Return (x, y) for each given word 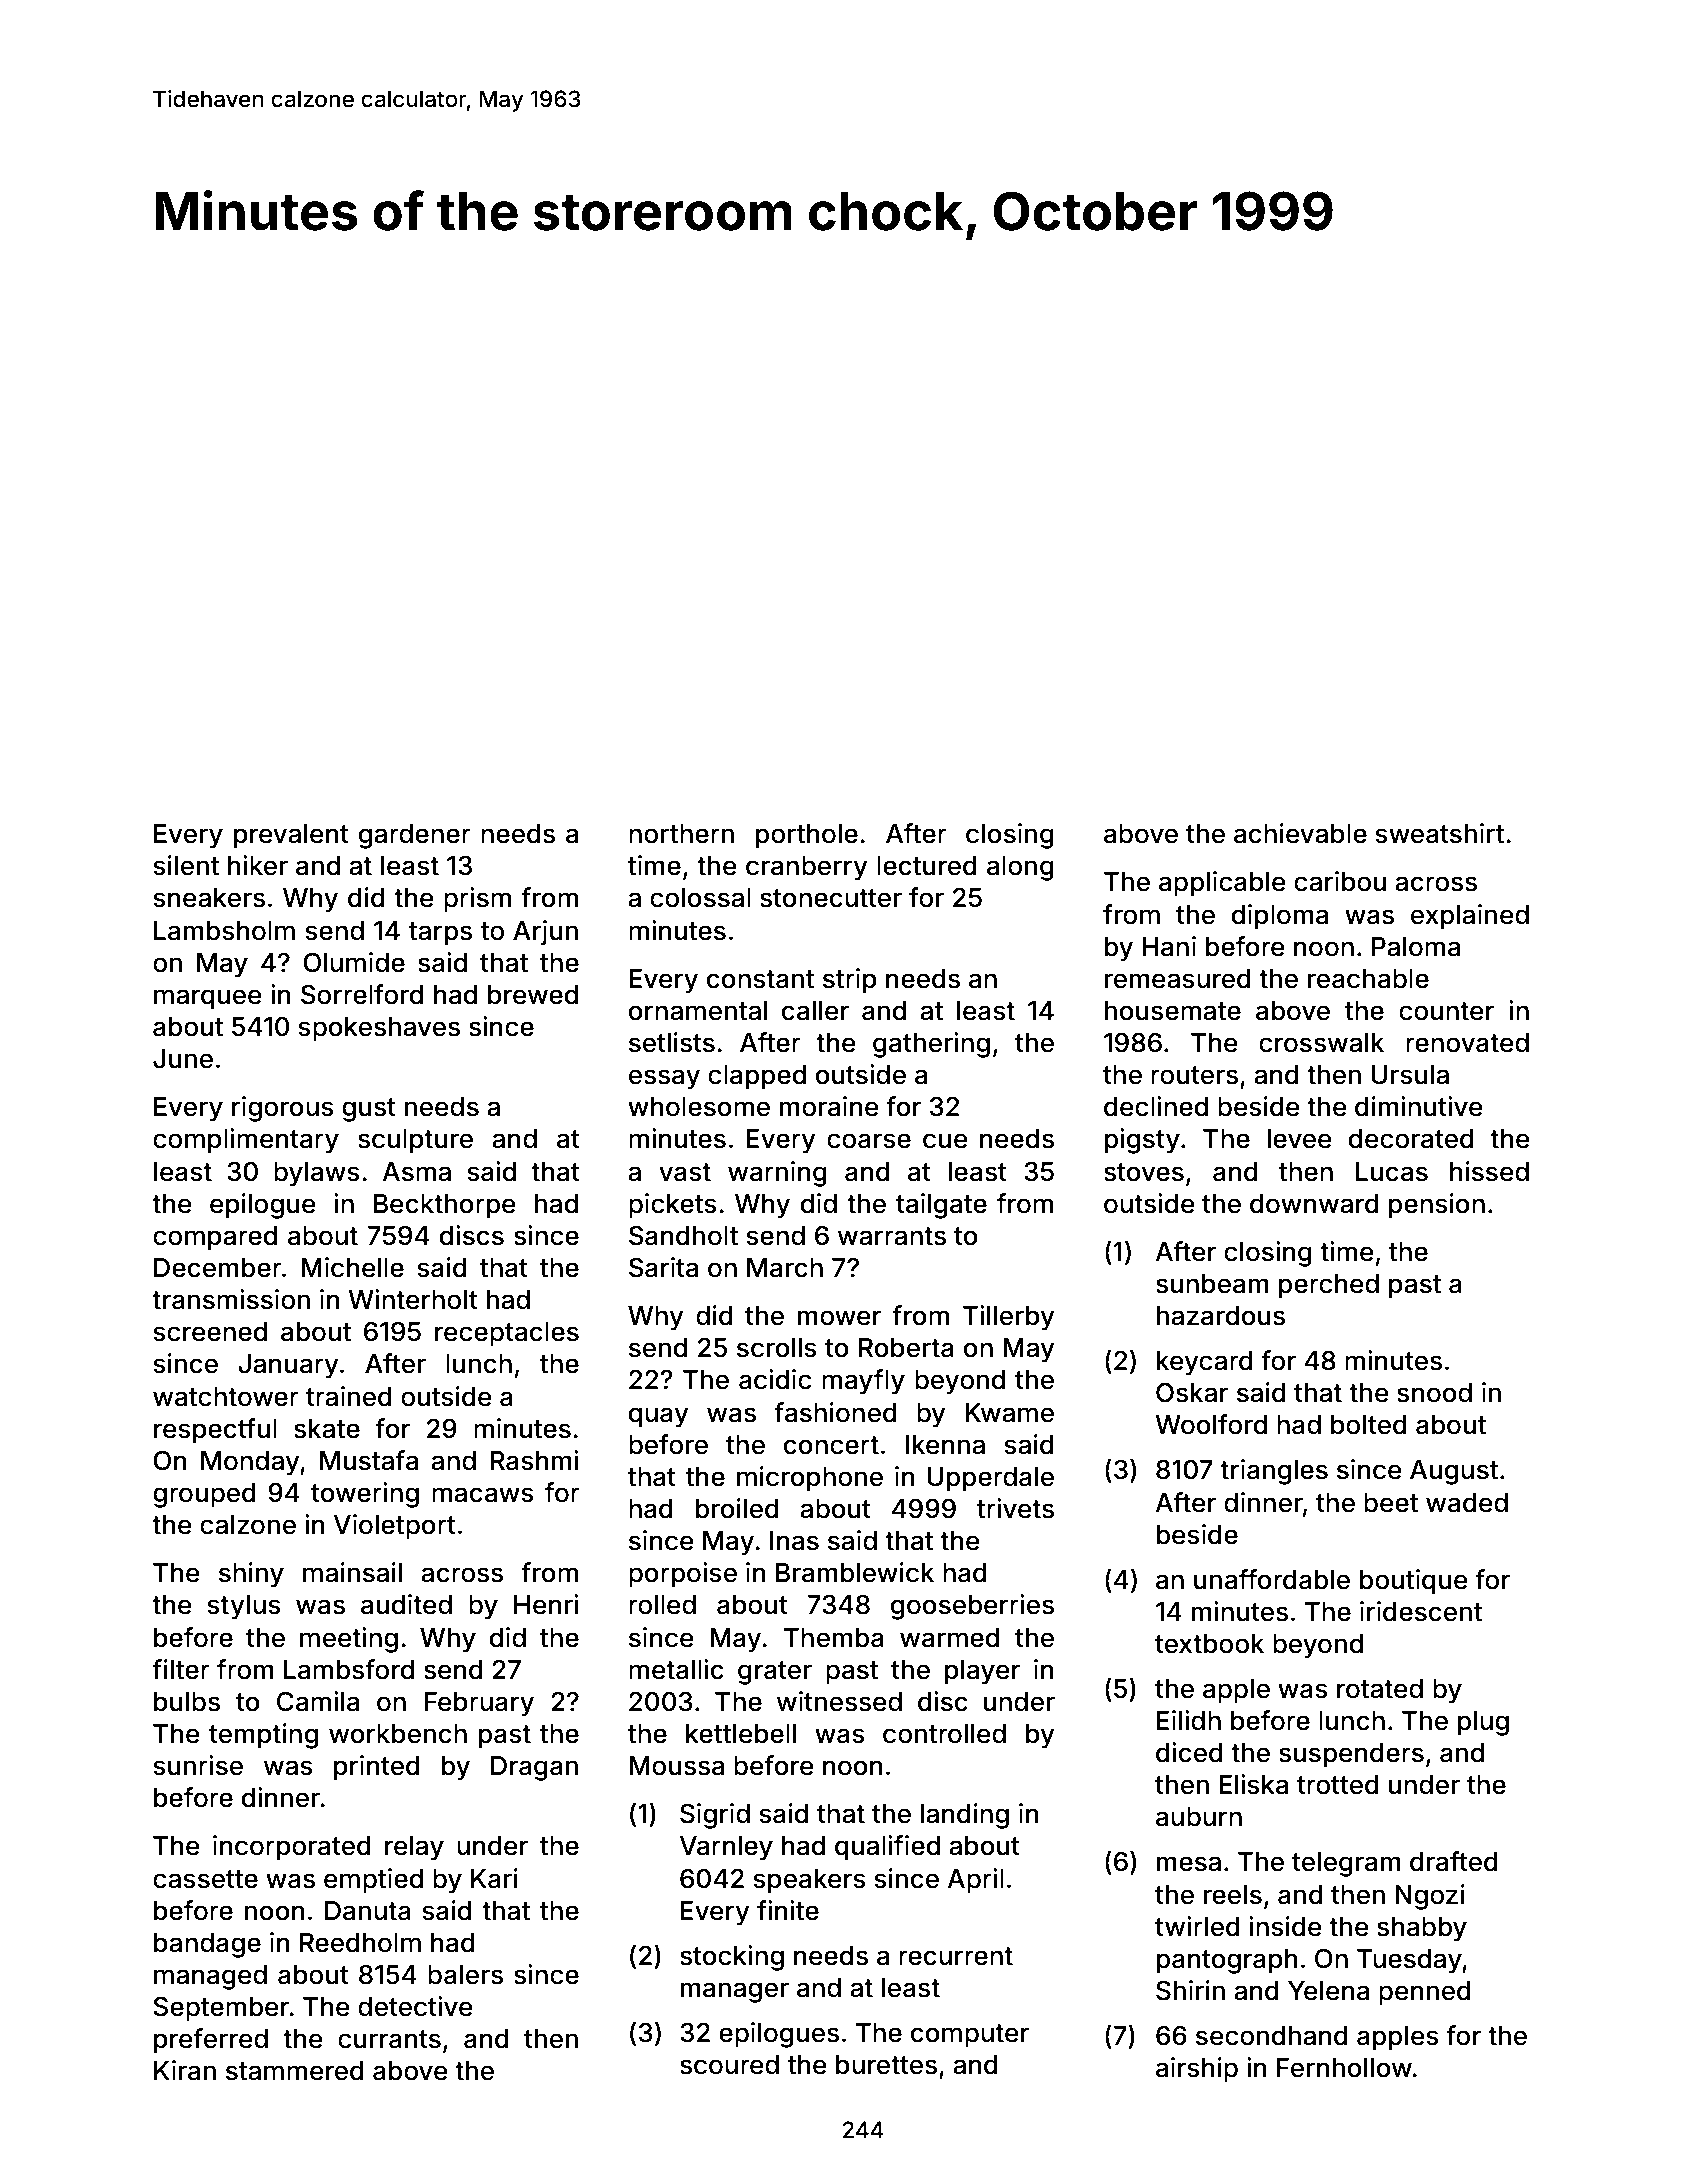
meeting (349, 1640)
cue (945, 1141)
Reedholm (360, 1943)
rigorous (283, 1109)
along (1020, 868)
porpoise (683, 1575)
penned (1425, 1993)
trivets (1015, 1508)
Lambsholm (224, 931)
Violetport (394, 1527)
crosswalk (1321, 1043)
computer (970, 2036)
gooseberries (972, 1607)
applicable (1222, 884)
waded (1467, 1503)
